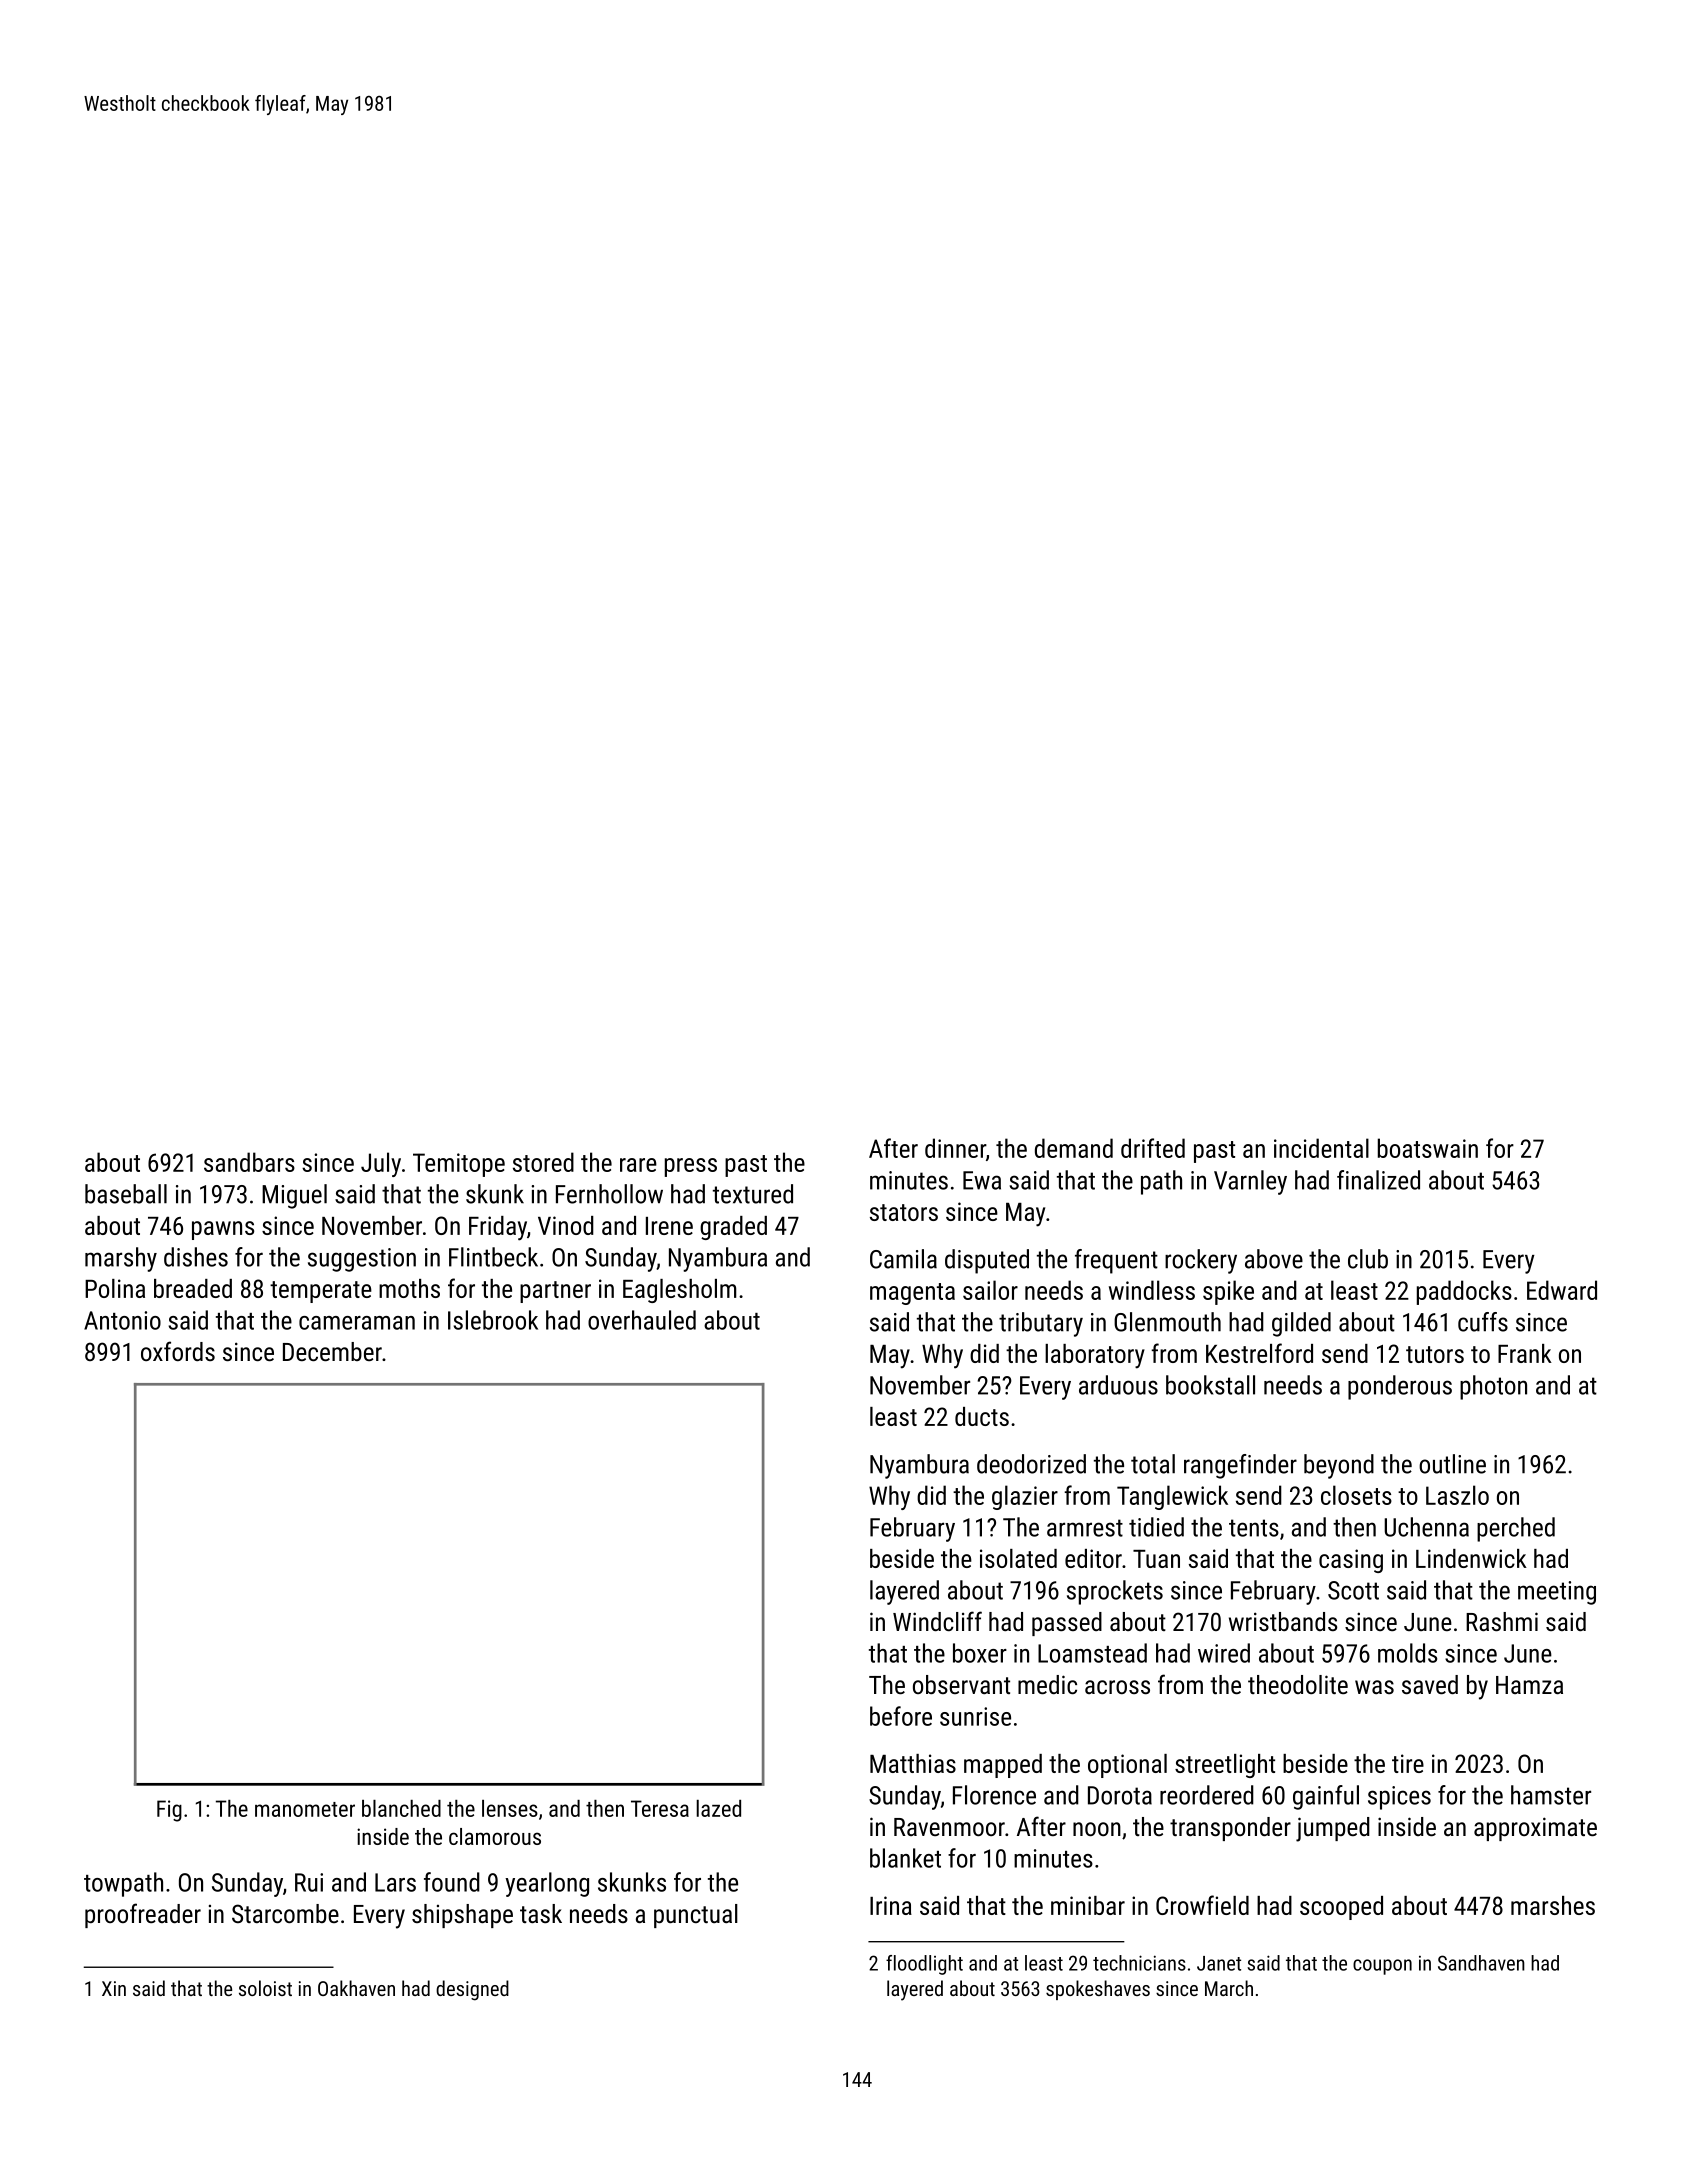 This screenshot has height=2178, width=1683. I want to click on Scott, so click(1353, 1590).
